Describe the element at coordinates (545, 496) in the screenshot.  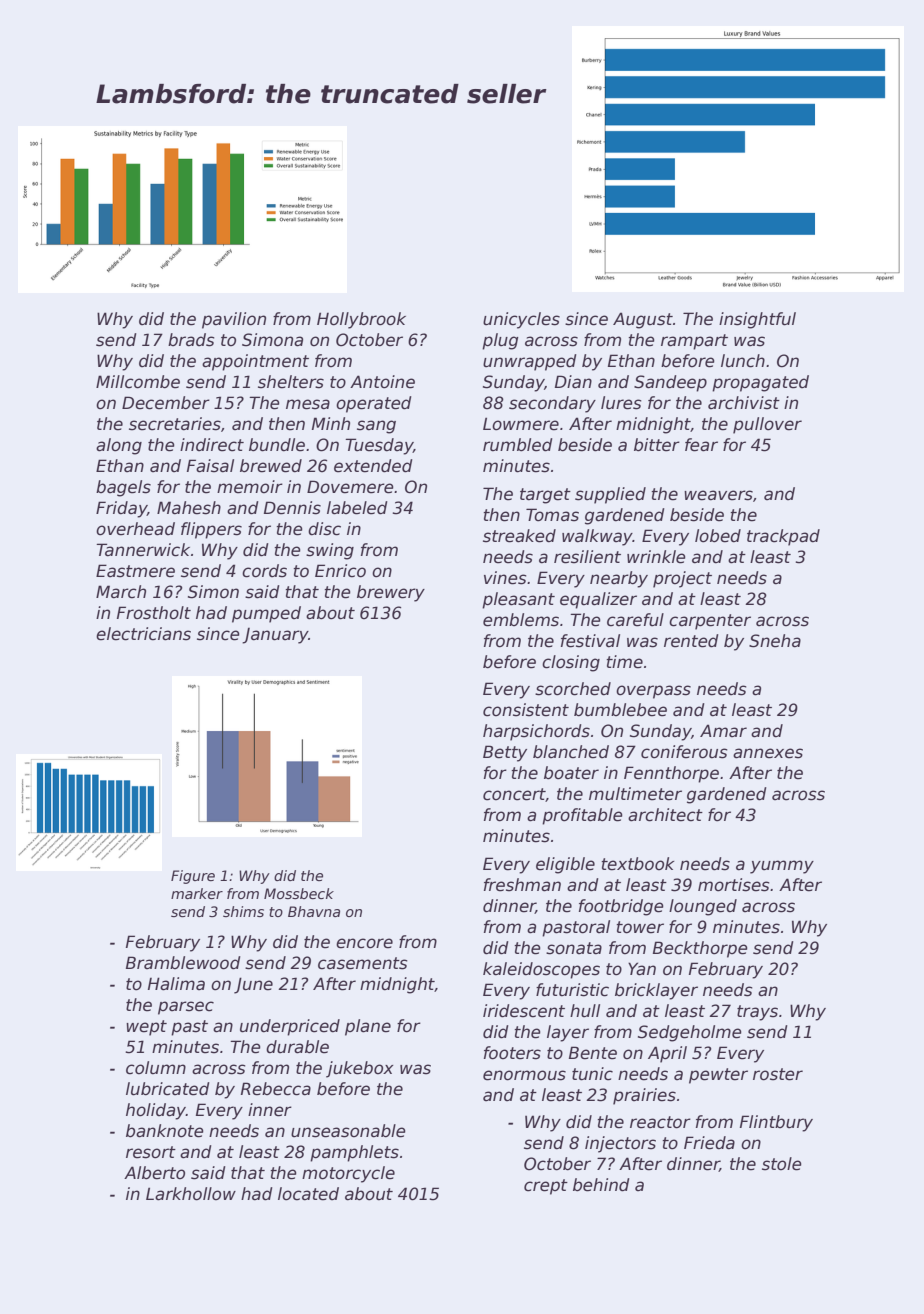
I see `target` at that location.
